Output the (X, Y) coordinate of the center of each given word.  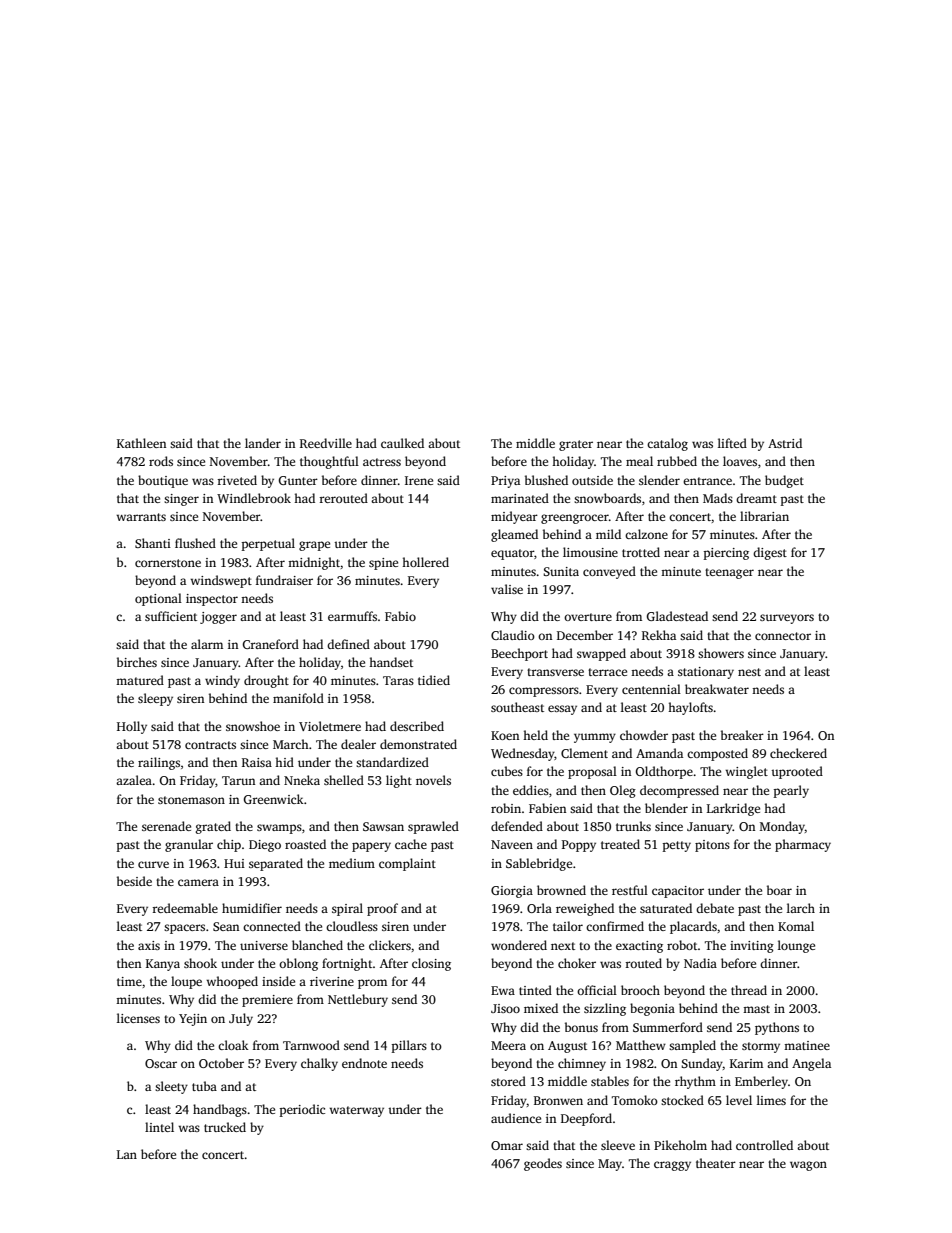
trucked (225, 1127)
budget (784, 481)
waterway (356, 1111)
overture (588, 617)
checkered (798, 753)
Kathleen (141, 443)
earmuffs (352, 616)
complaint (407, 864)
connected (272, 926)
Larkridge (733, 809)
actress (382, 462)
